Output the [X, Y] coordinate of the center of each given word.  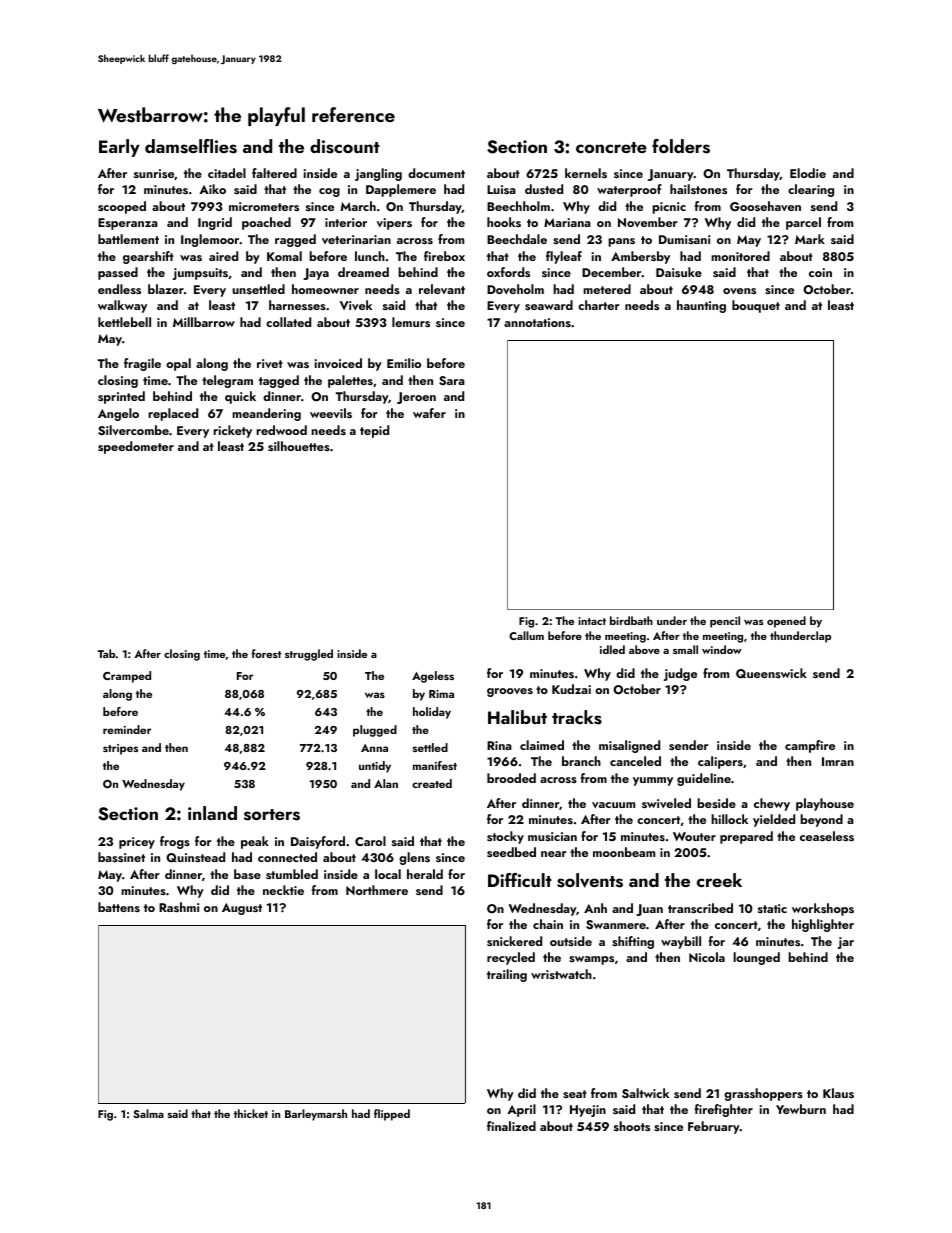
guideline [704, 779]
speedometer [136, 447]
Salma [148, 1113]
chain [548, 924]
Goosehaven [765, 206]
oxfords [508, 272]
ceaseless [827, 836]
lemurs [411, 322]
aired [223, 256]
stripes [120, 749]
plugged [375, 731]
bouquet [756, 306]
